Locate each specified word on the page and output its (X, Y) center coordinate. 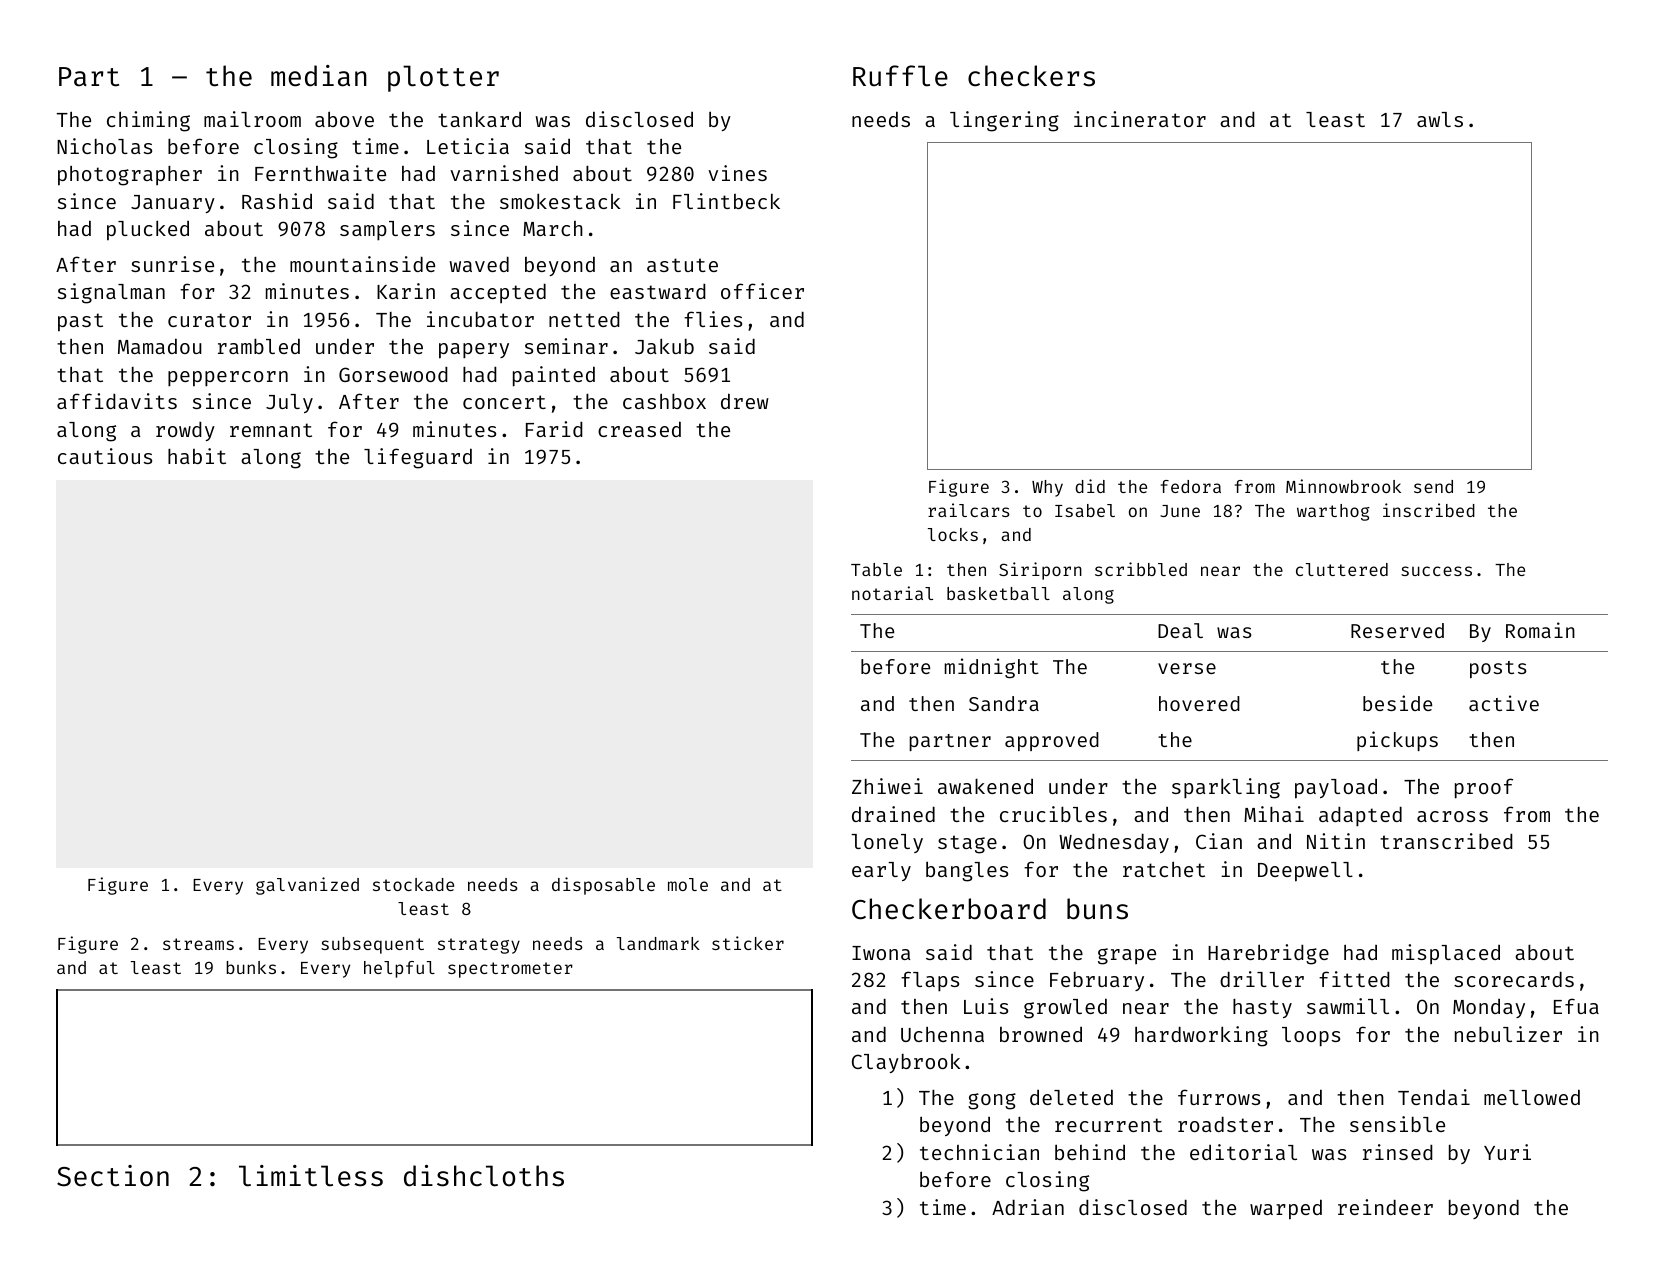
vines (737, 173)
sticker (748, 943)
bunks (251, 967)
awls (1440, 119)
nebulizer (1508, 1034)
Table (876, 569)
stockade (413, 884)
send (1433, 486)
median (319, 76)
